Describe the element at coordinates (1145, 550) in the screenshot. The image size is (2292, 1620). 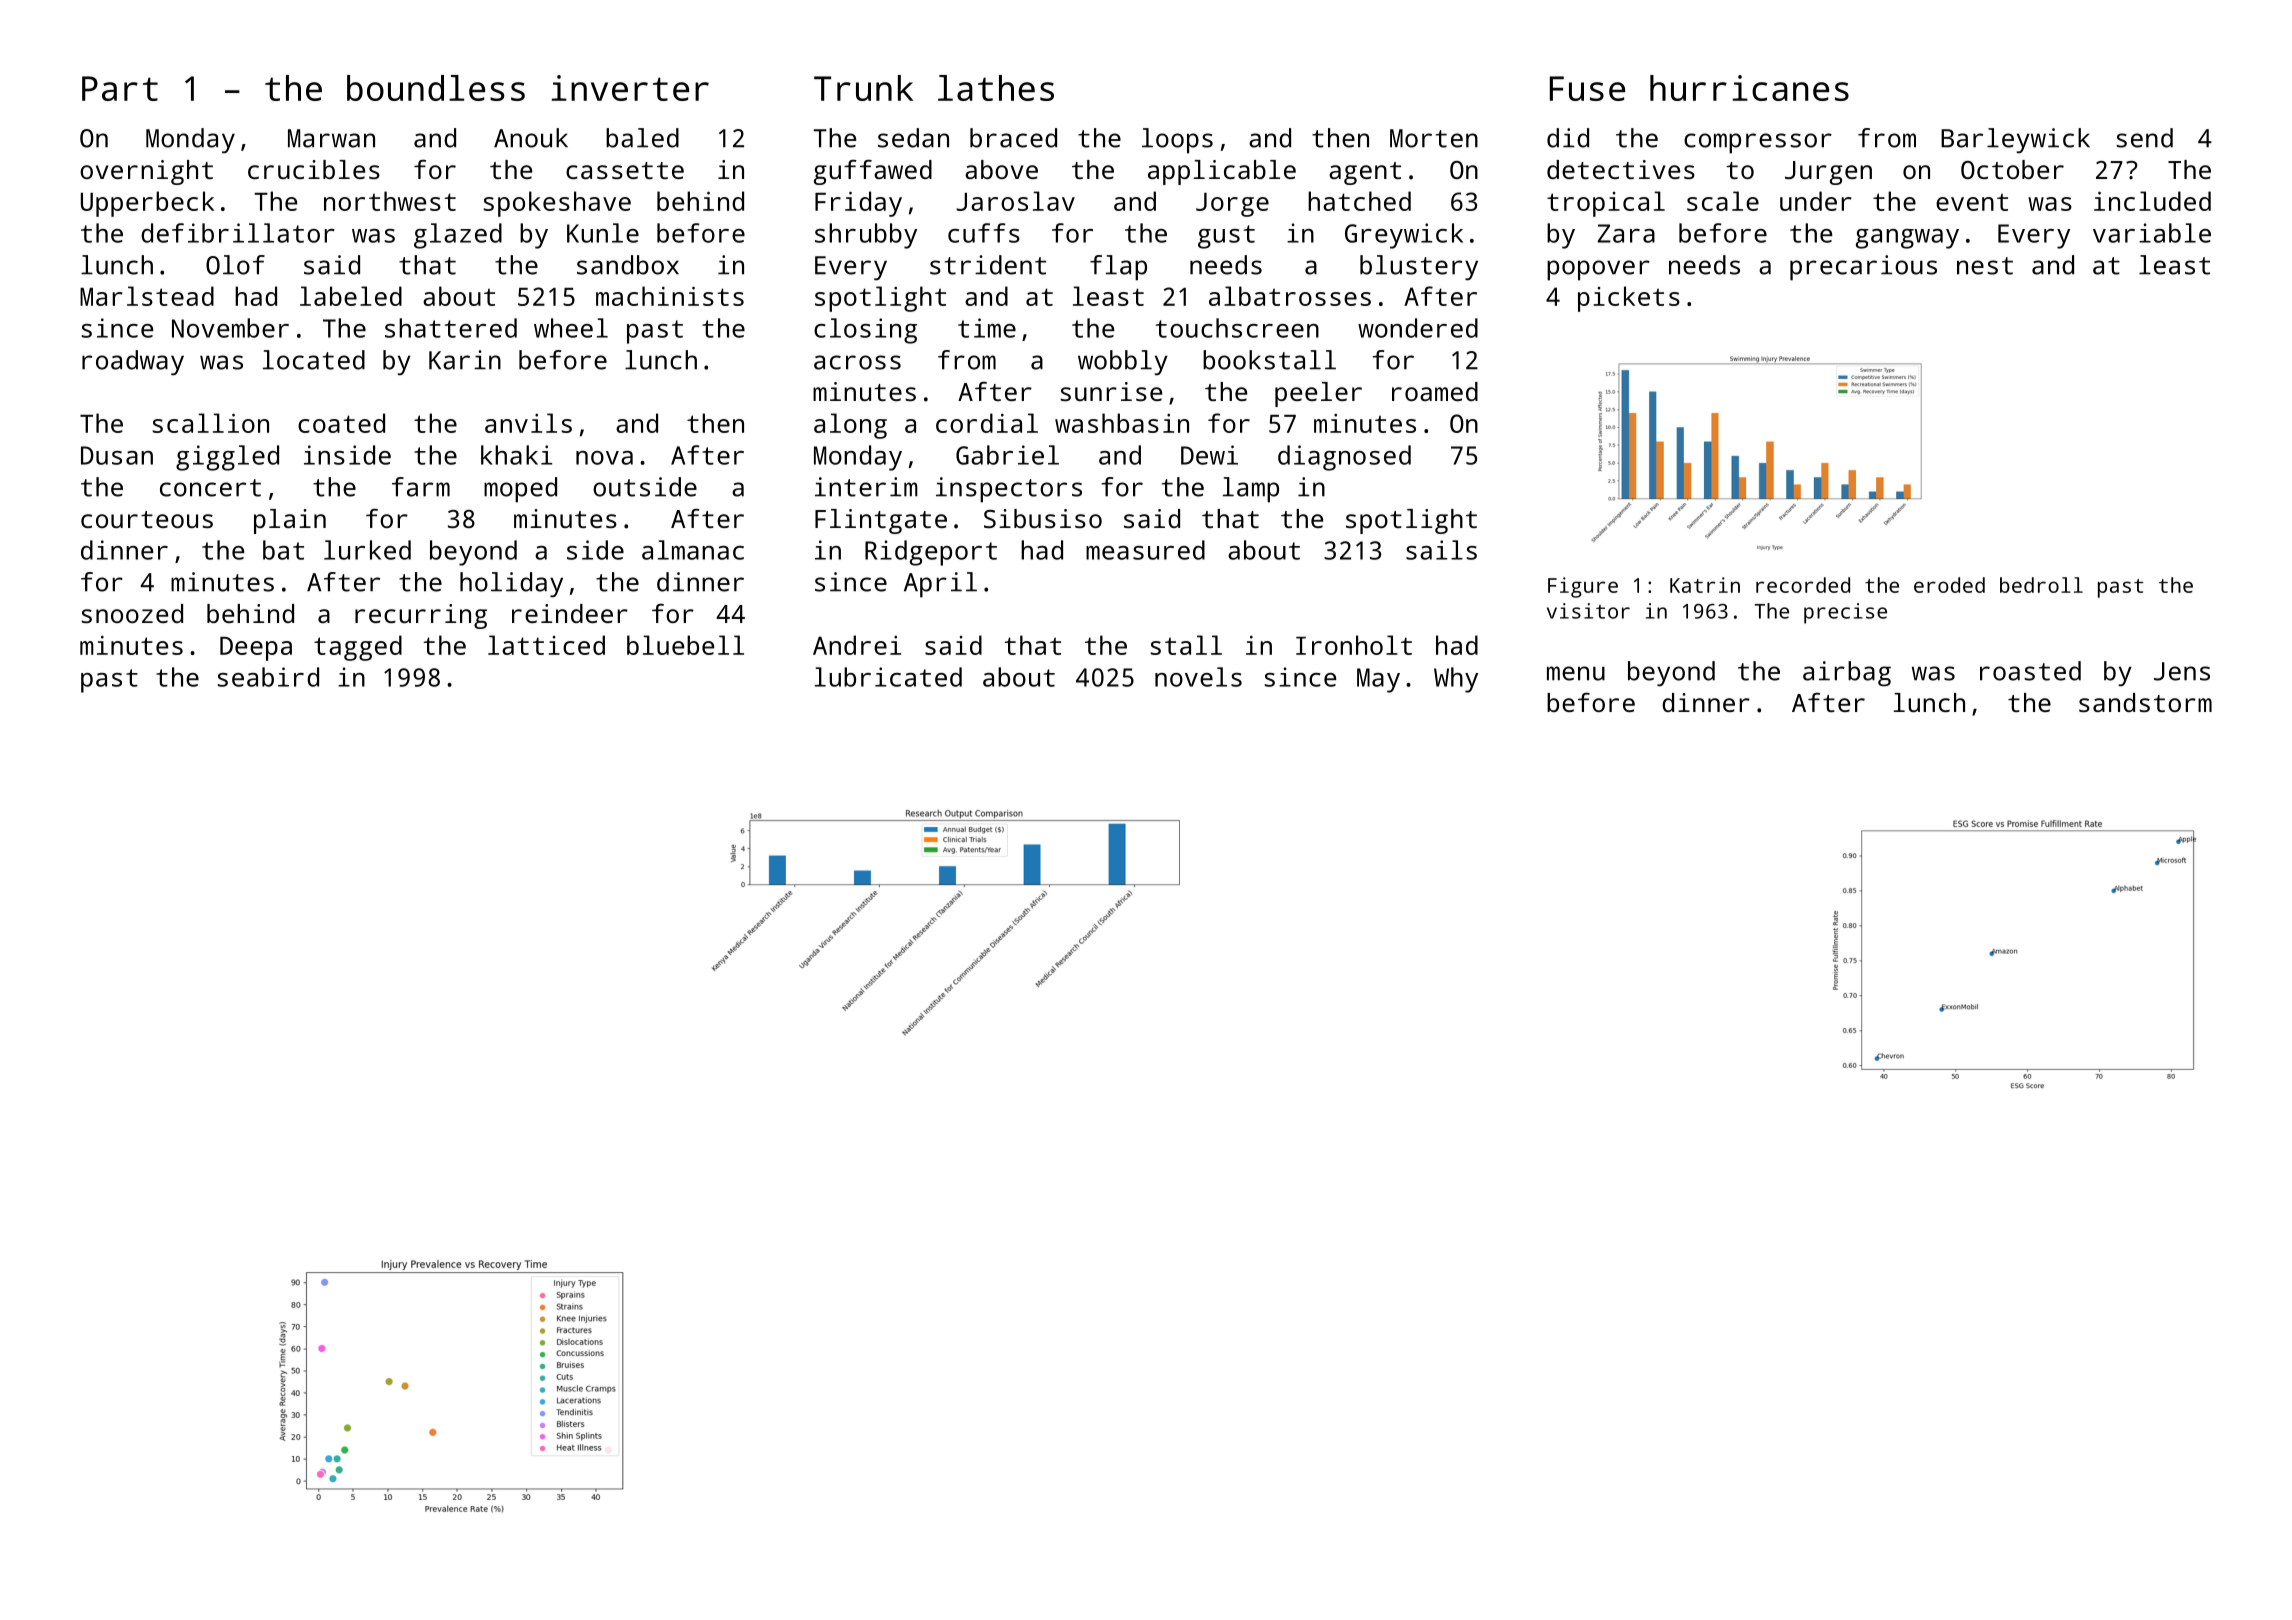
I see `measured` at that location.
